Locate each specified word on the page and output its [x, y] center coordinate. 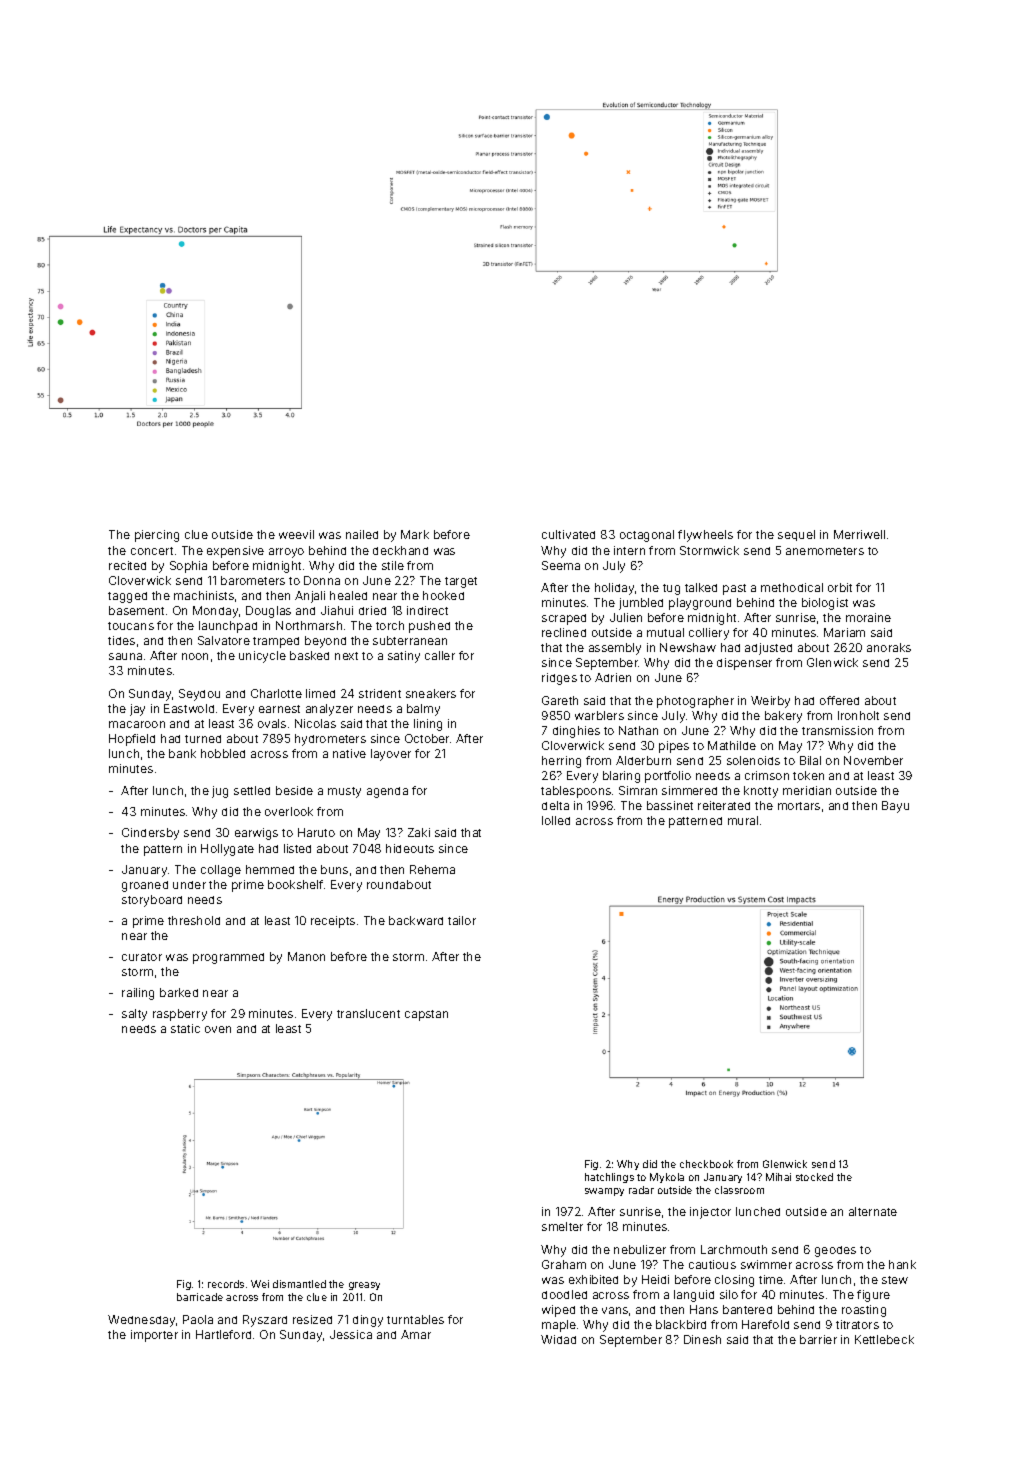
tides [121, 640]
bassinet [670, 805]
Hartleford [223, 1334]
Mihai [778, 1177]
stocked [814, 1177]
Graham [564, 1264]
